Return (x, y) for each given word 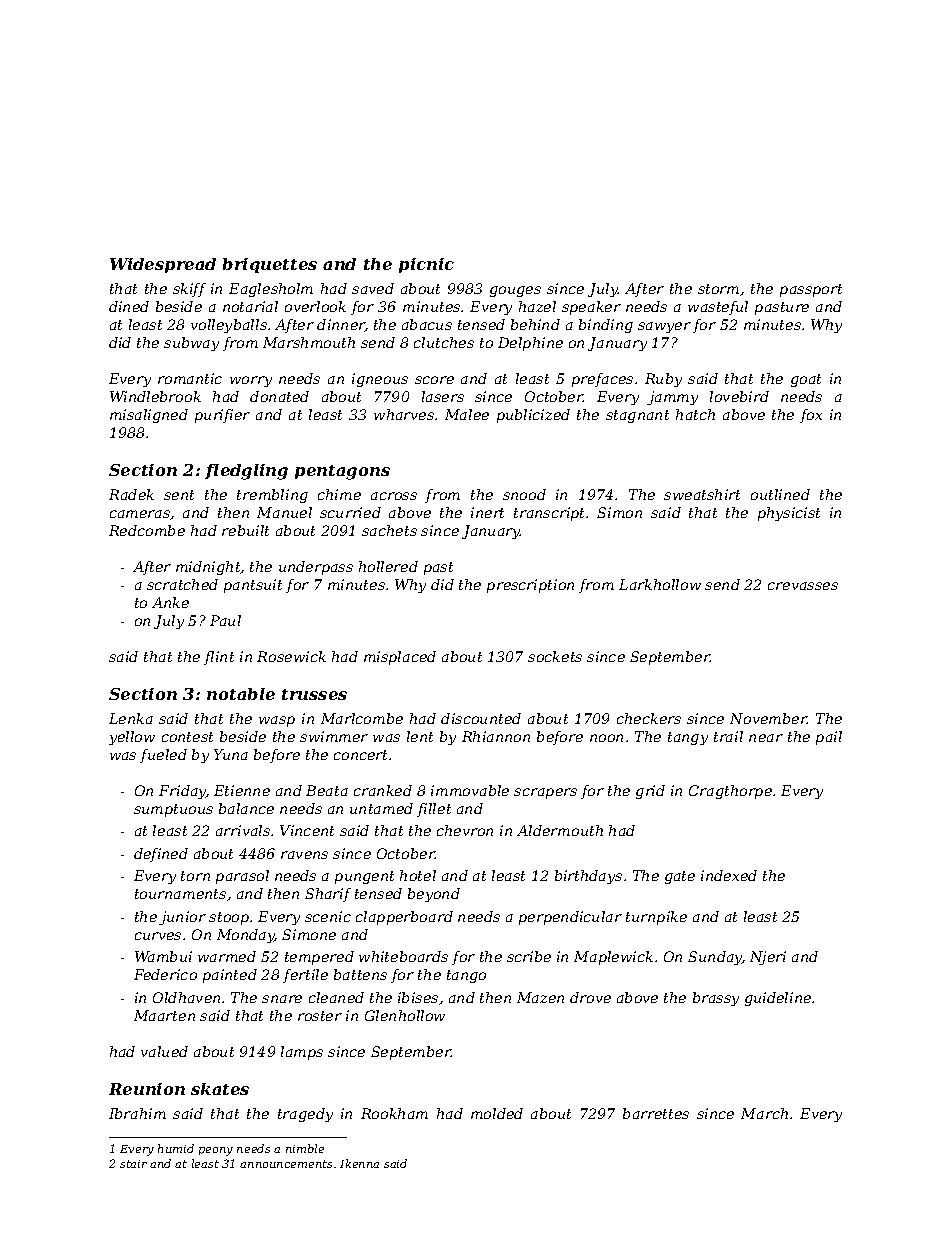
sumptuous (173, 810)
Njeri (768, 958)
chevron (465, 830)
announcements (286, 1164)
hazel (537, 306)
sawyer (664, 327)
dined (129, 306)
